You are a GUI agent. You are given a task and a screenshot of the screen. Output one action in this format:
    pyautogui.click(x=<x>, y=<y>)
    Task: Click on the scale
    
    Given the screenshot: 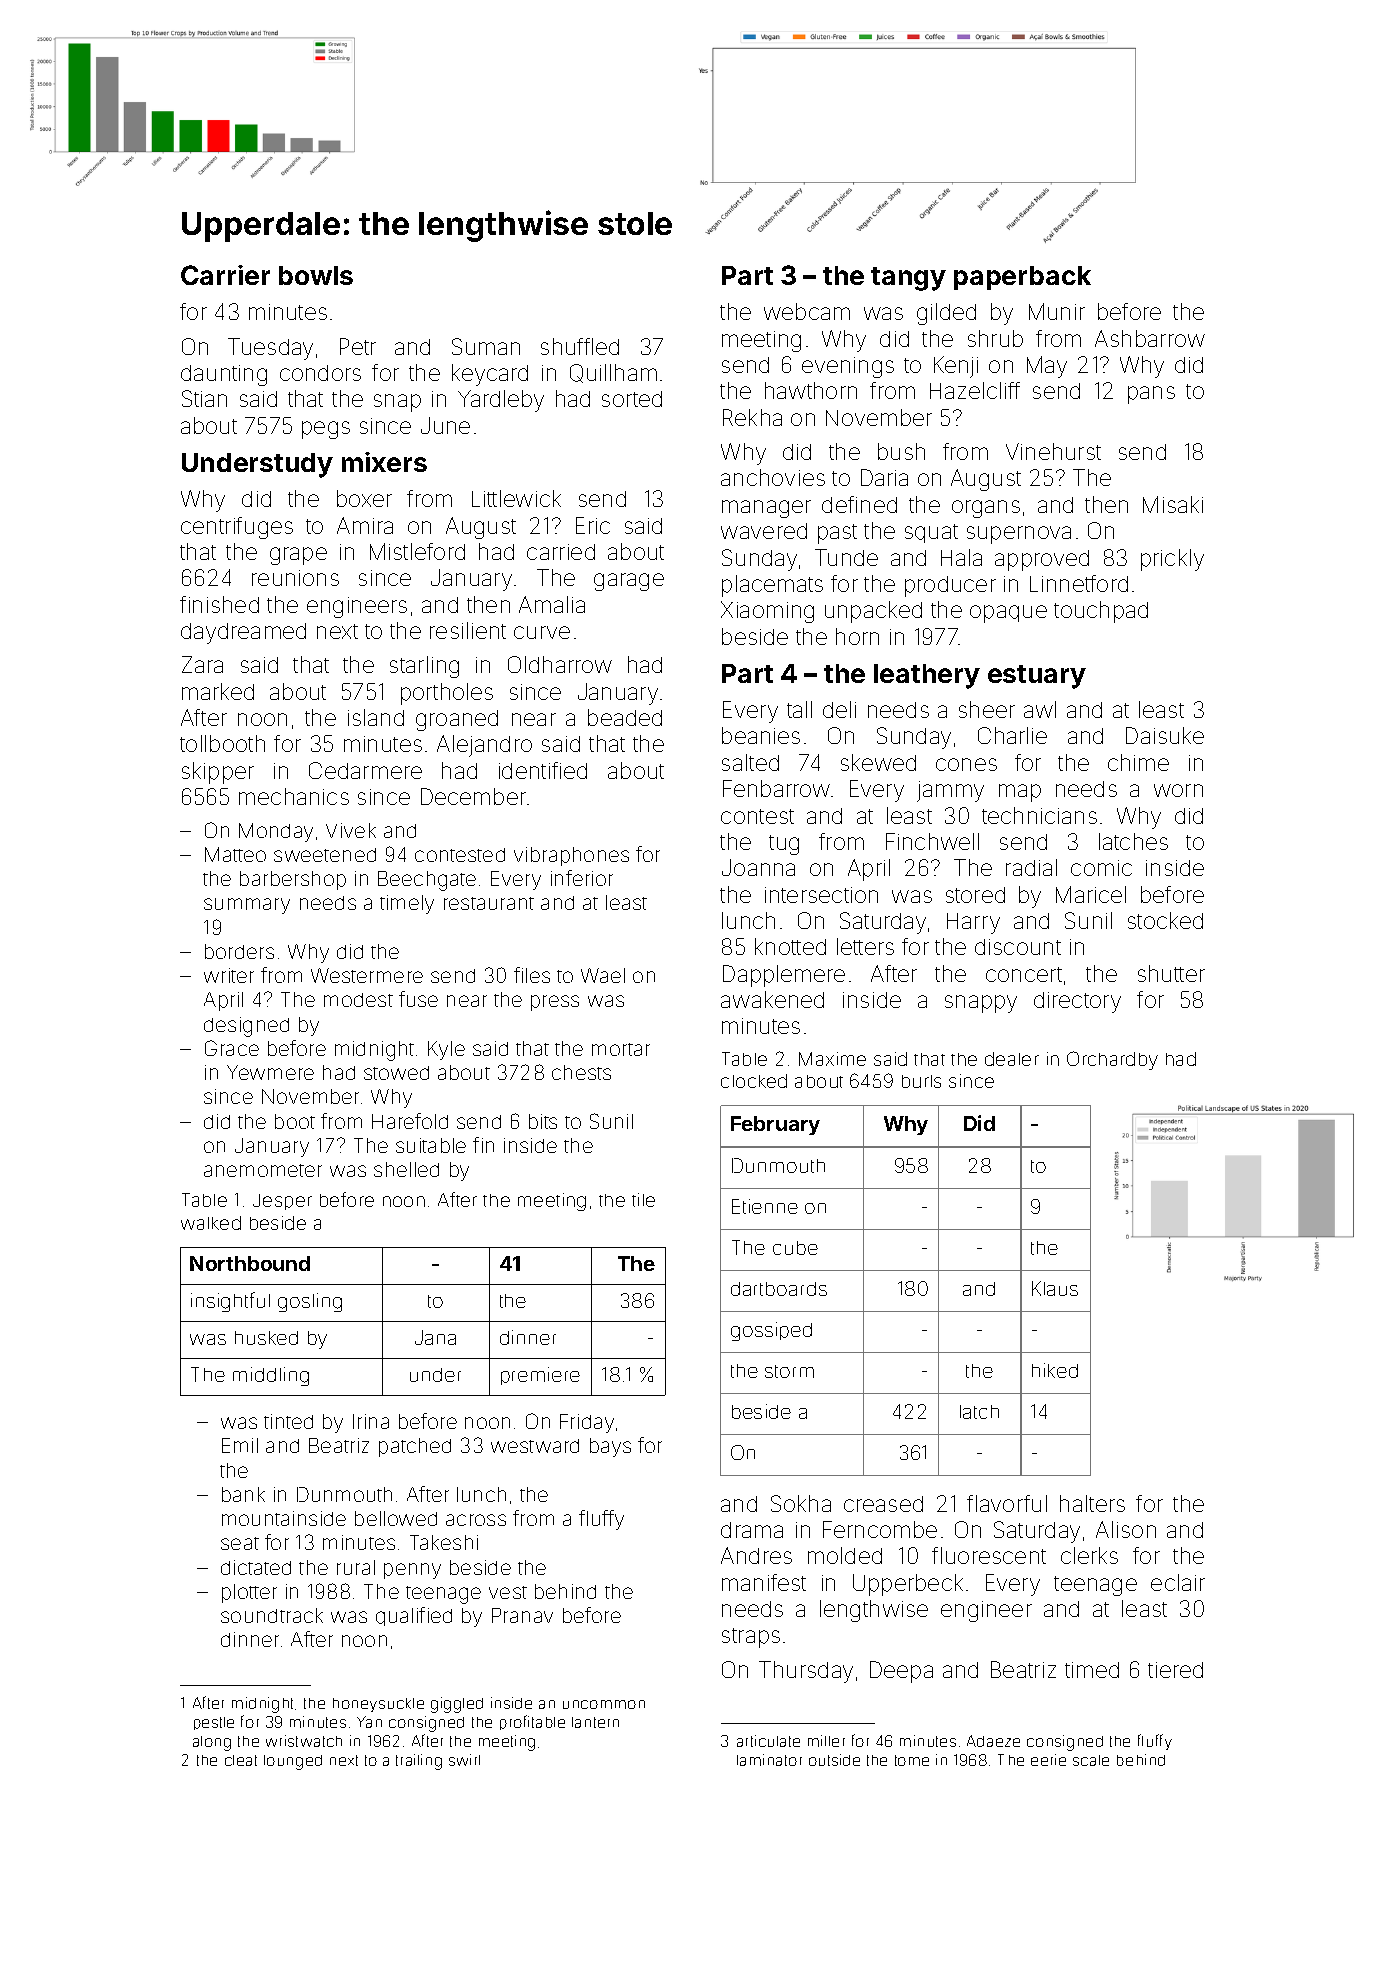 What is the action you would take?
    pyautogui.click(x=1091, y=1760)
